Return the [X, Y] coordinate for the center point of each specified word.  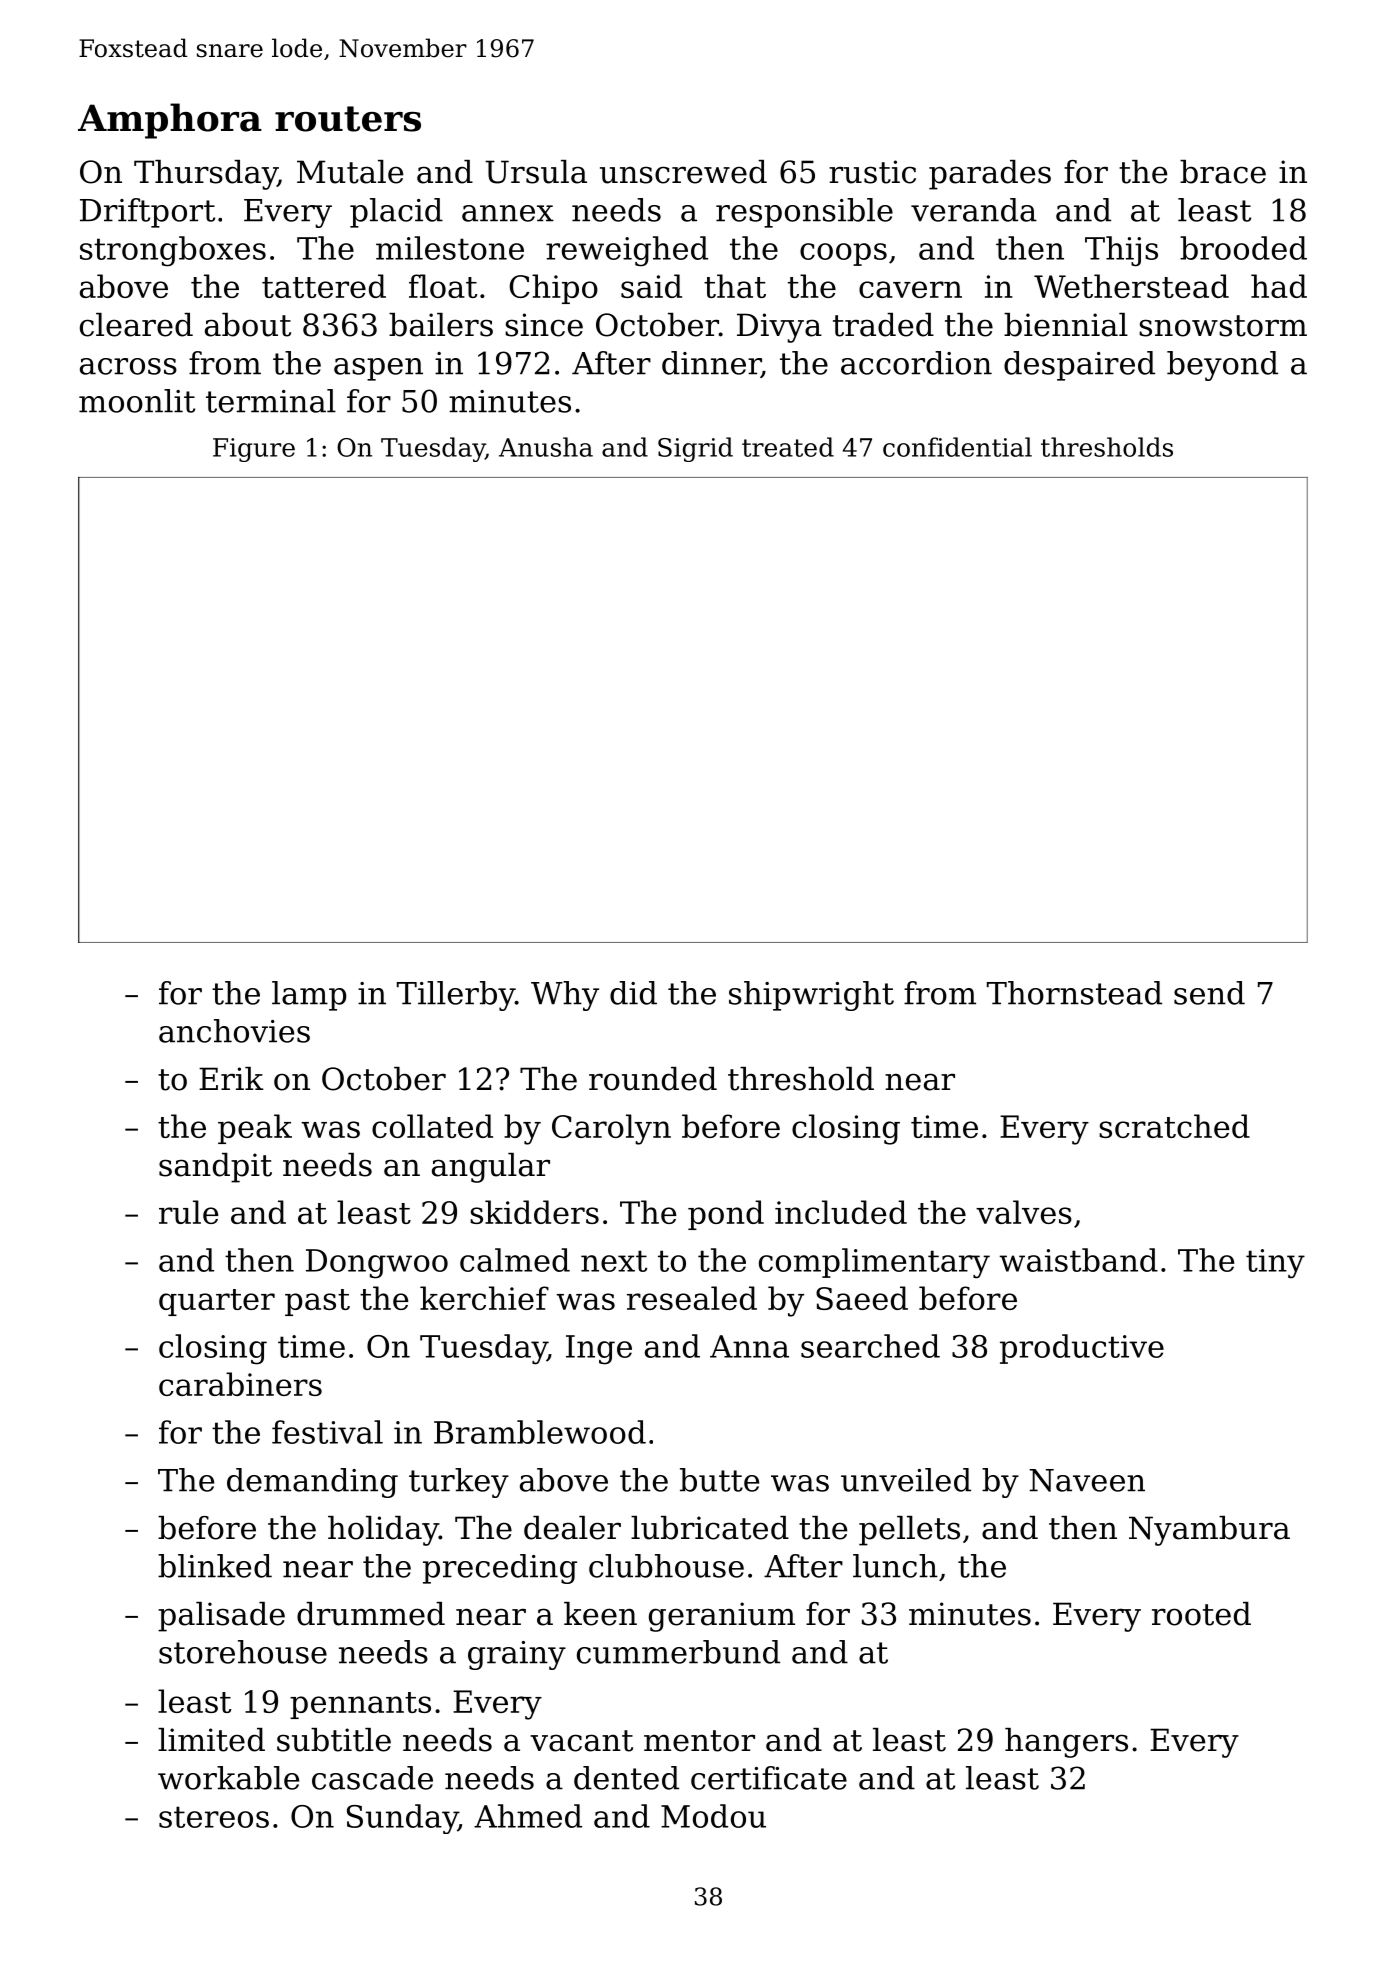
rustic [872, 172]
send [1209, 993]
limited [211, 1740]
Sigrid [695, 449]
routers [348, 119]
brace [1223, 172]
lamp [309, 996]
